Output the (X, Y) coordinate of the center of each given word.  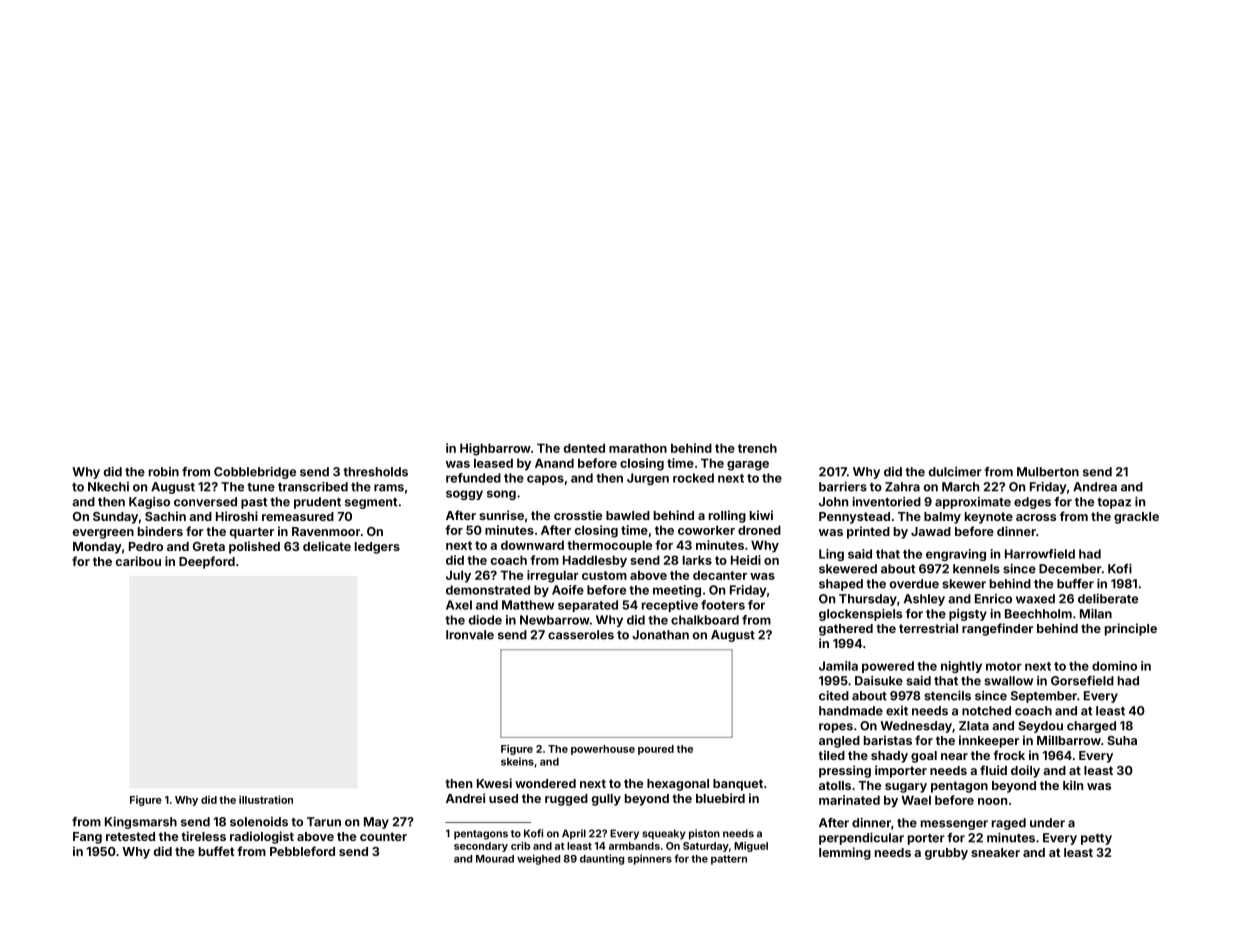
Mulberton (1048, 472)
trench (757, 448)
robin (164, 472)
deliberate (1108, 599)
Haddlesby (595, 561)
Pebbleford (302, 851)
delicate (327, 546)
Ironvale (470, 635)
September (1044, 697)
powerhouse (603, 750)
